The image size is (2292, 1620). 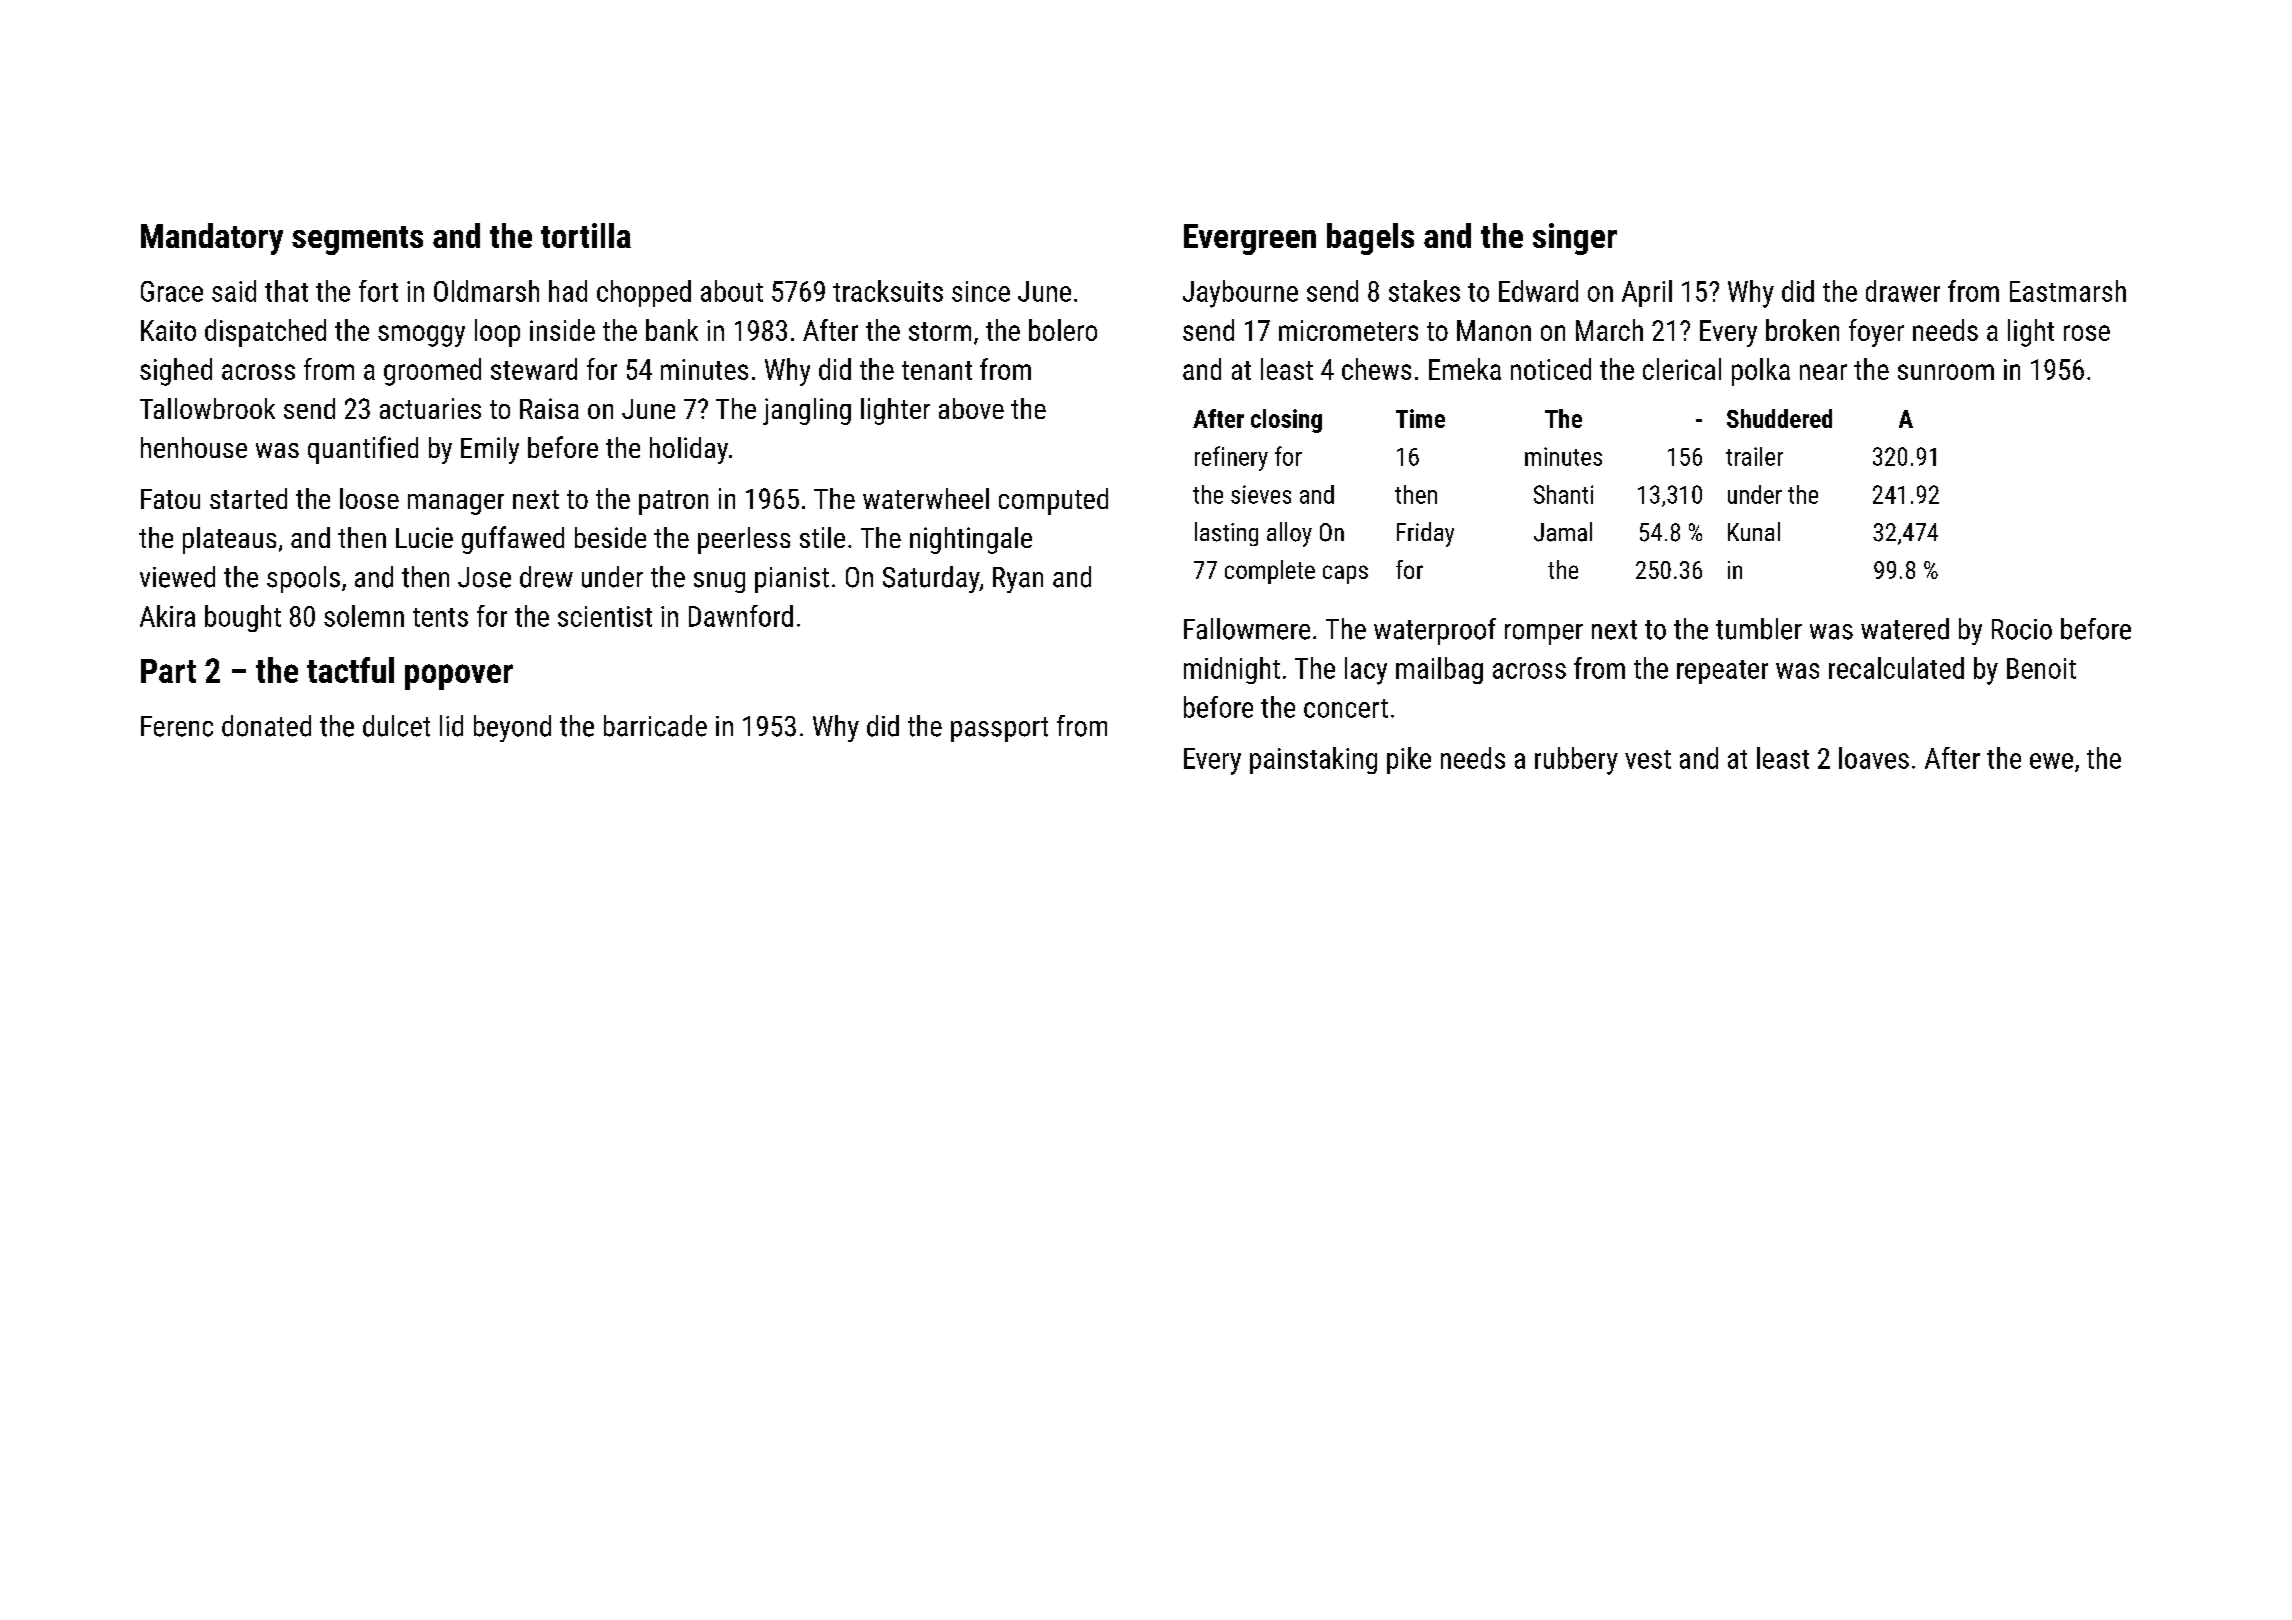 What do you see at coordinates (1648, 759) in the page?
I see `vest` at bounding box center [1648, 759].
